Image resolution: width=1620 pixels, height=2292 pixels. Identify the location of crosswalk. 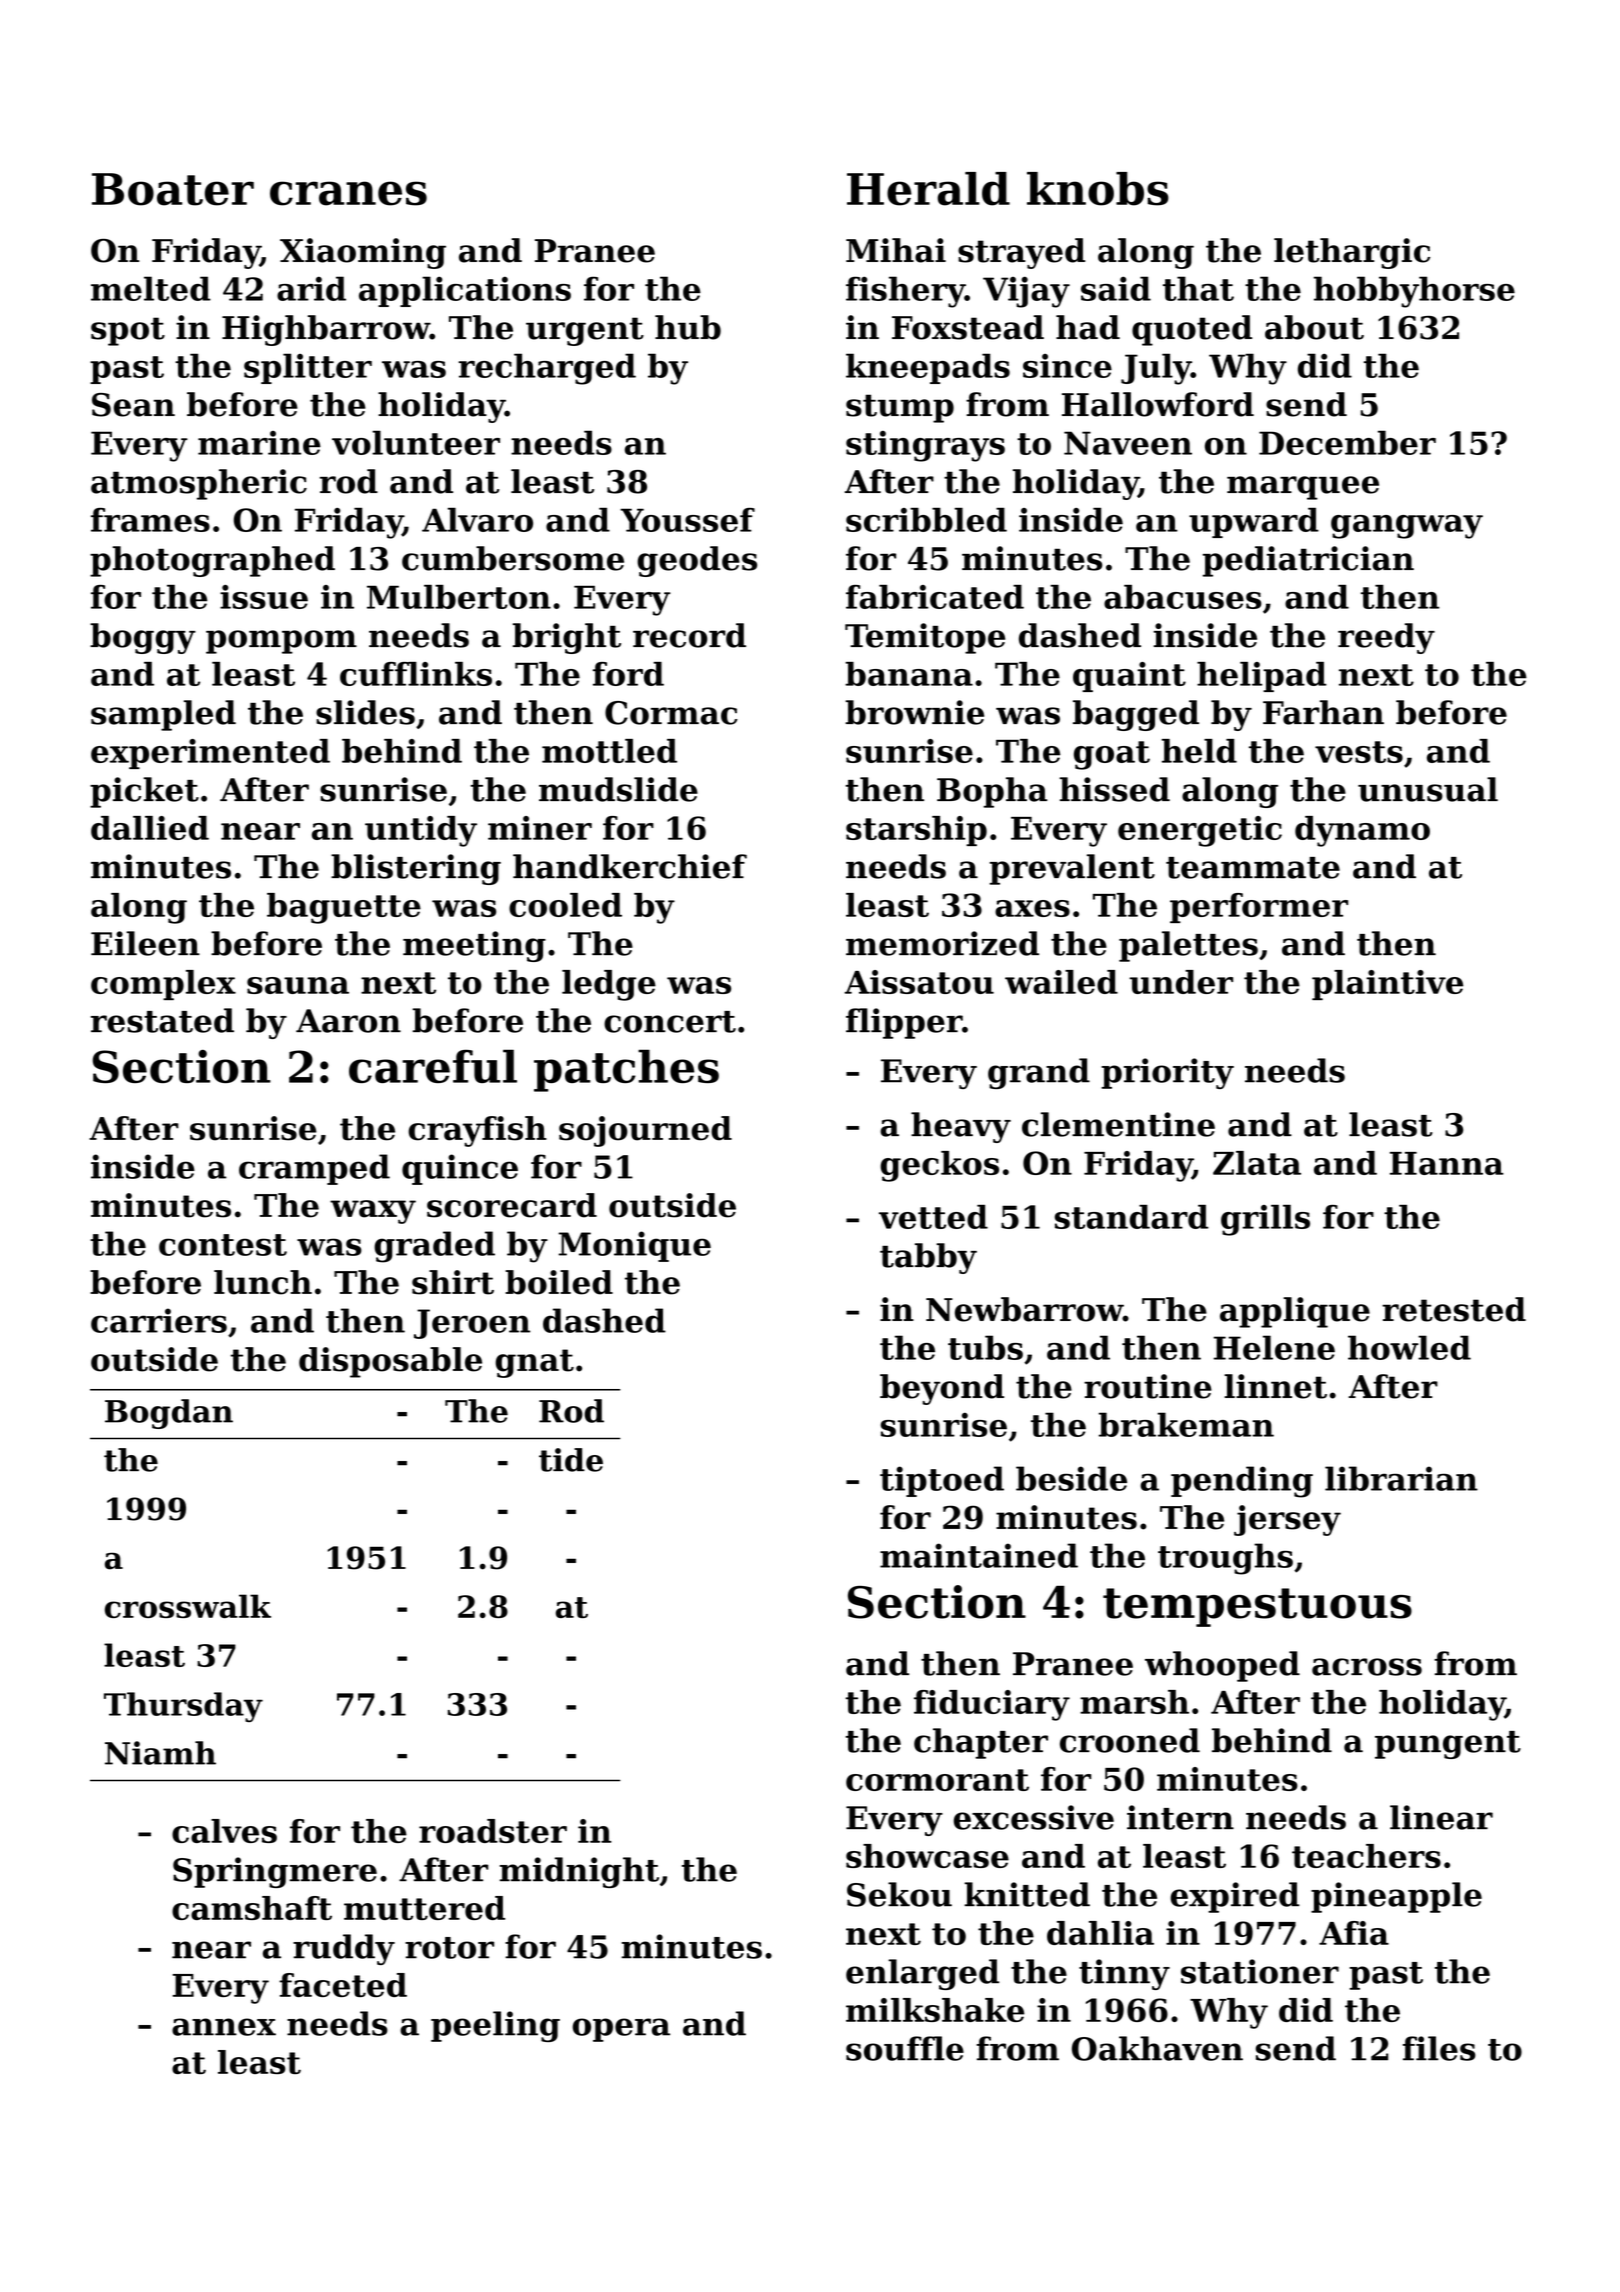
(188, 1606).
